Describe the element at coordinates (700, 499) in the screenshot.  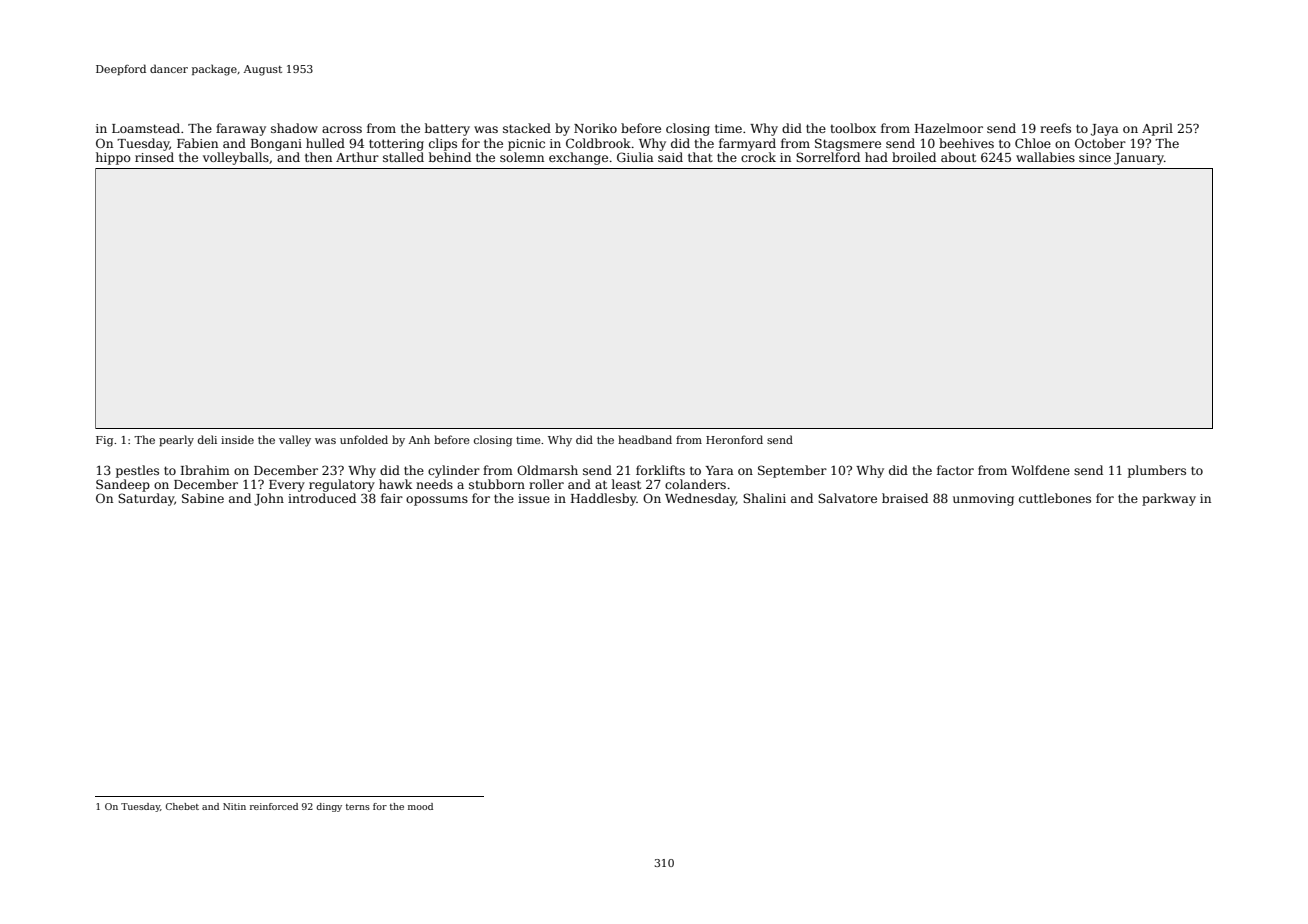
I see `Wednesday` at that location.
